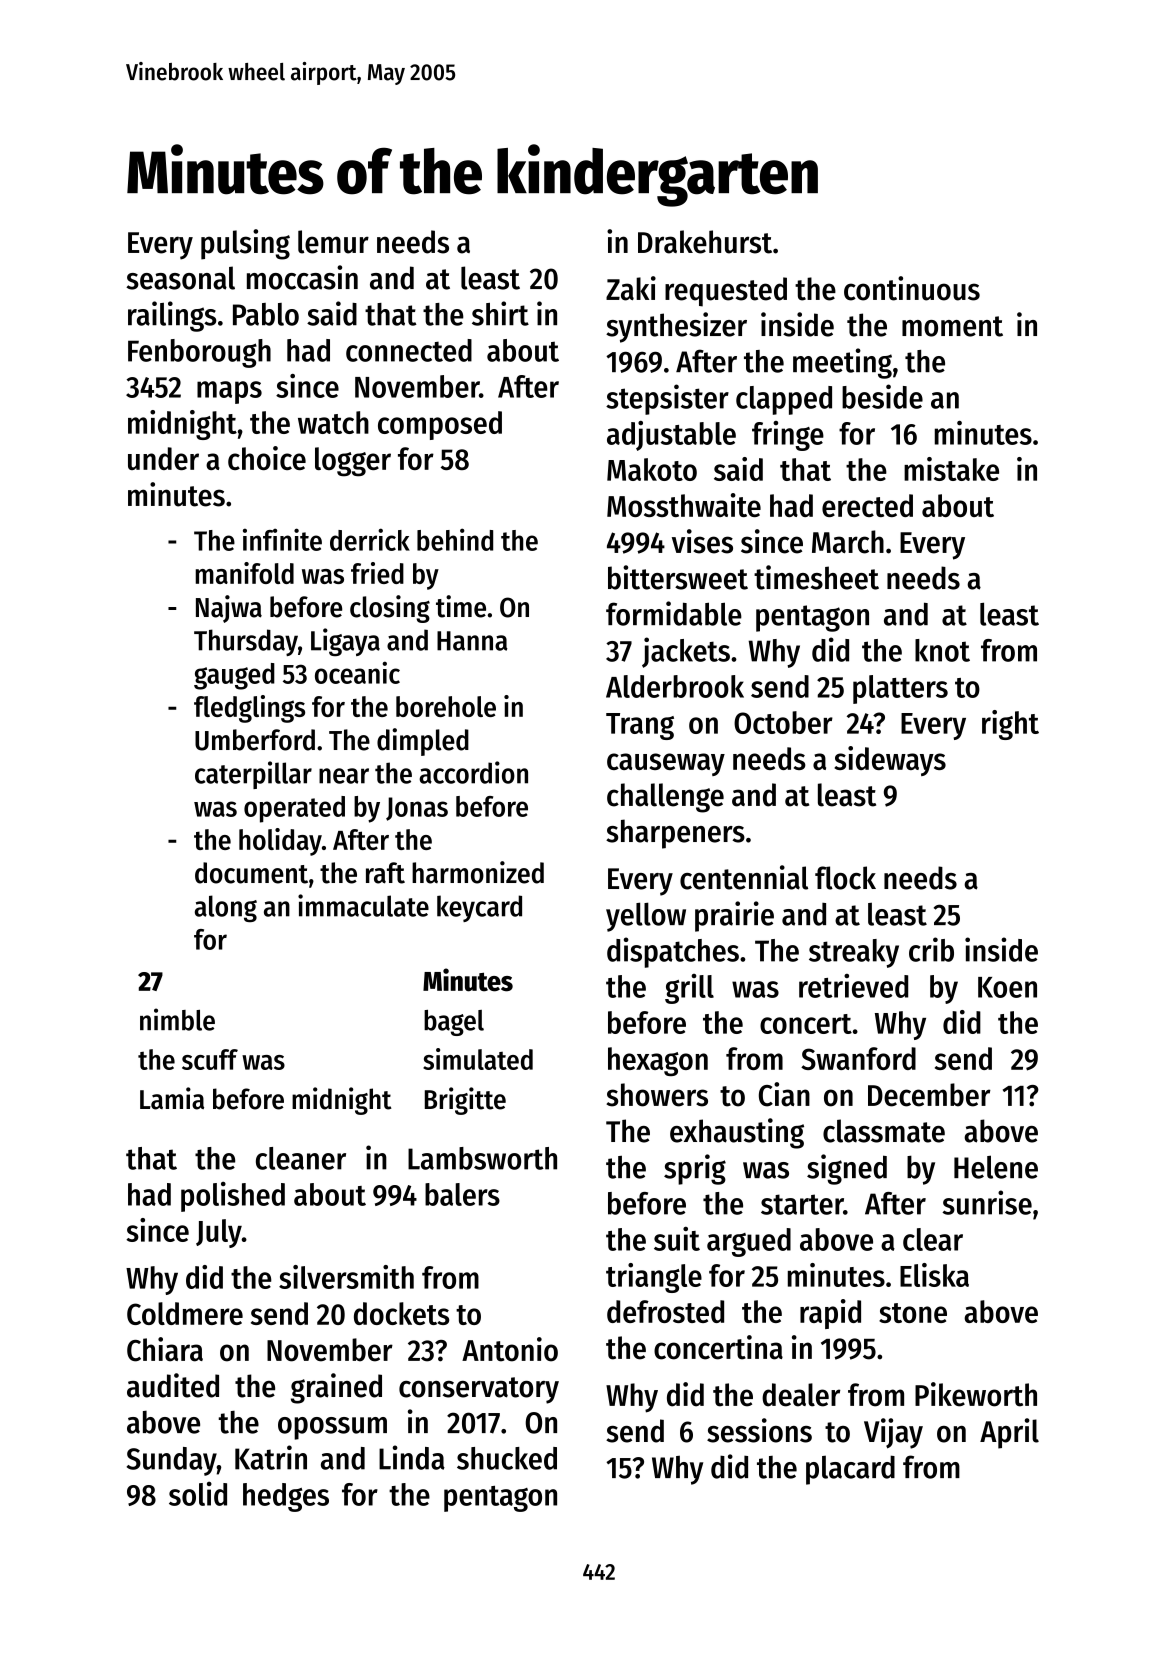  What do you see at coordinates (890, 761) in the page?
I see `sideways` at bounding box center [890, 761].
